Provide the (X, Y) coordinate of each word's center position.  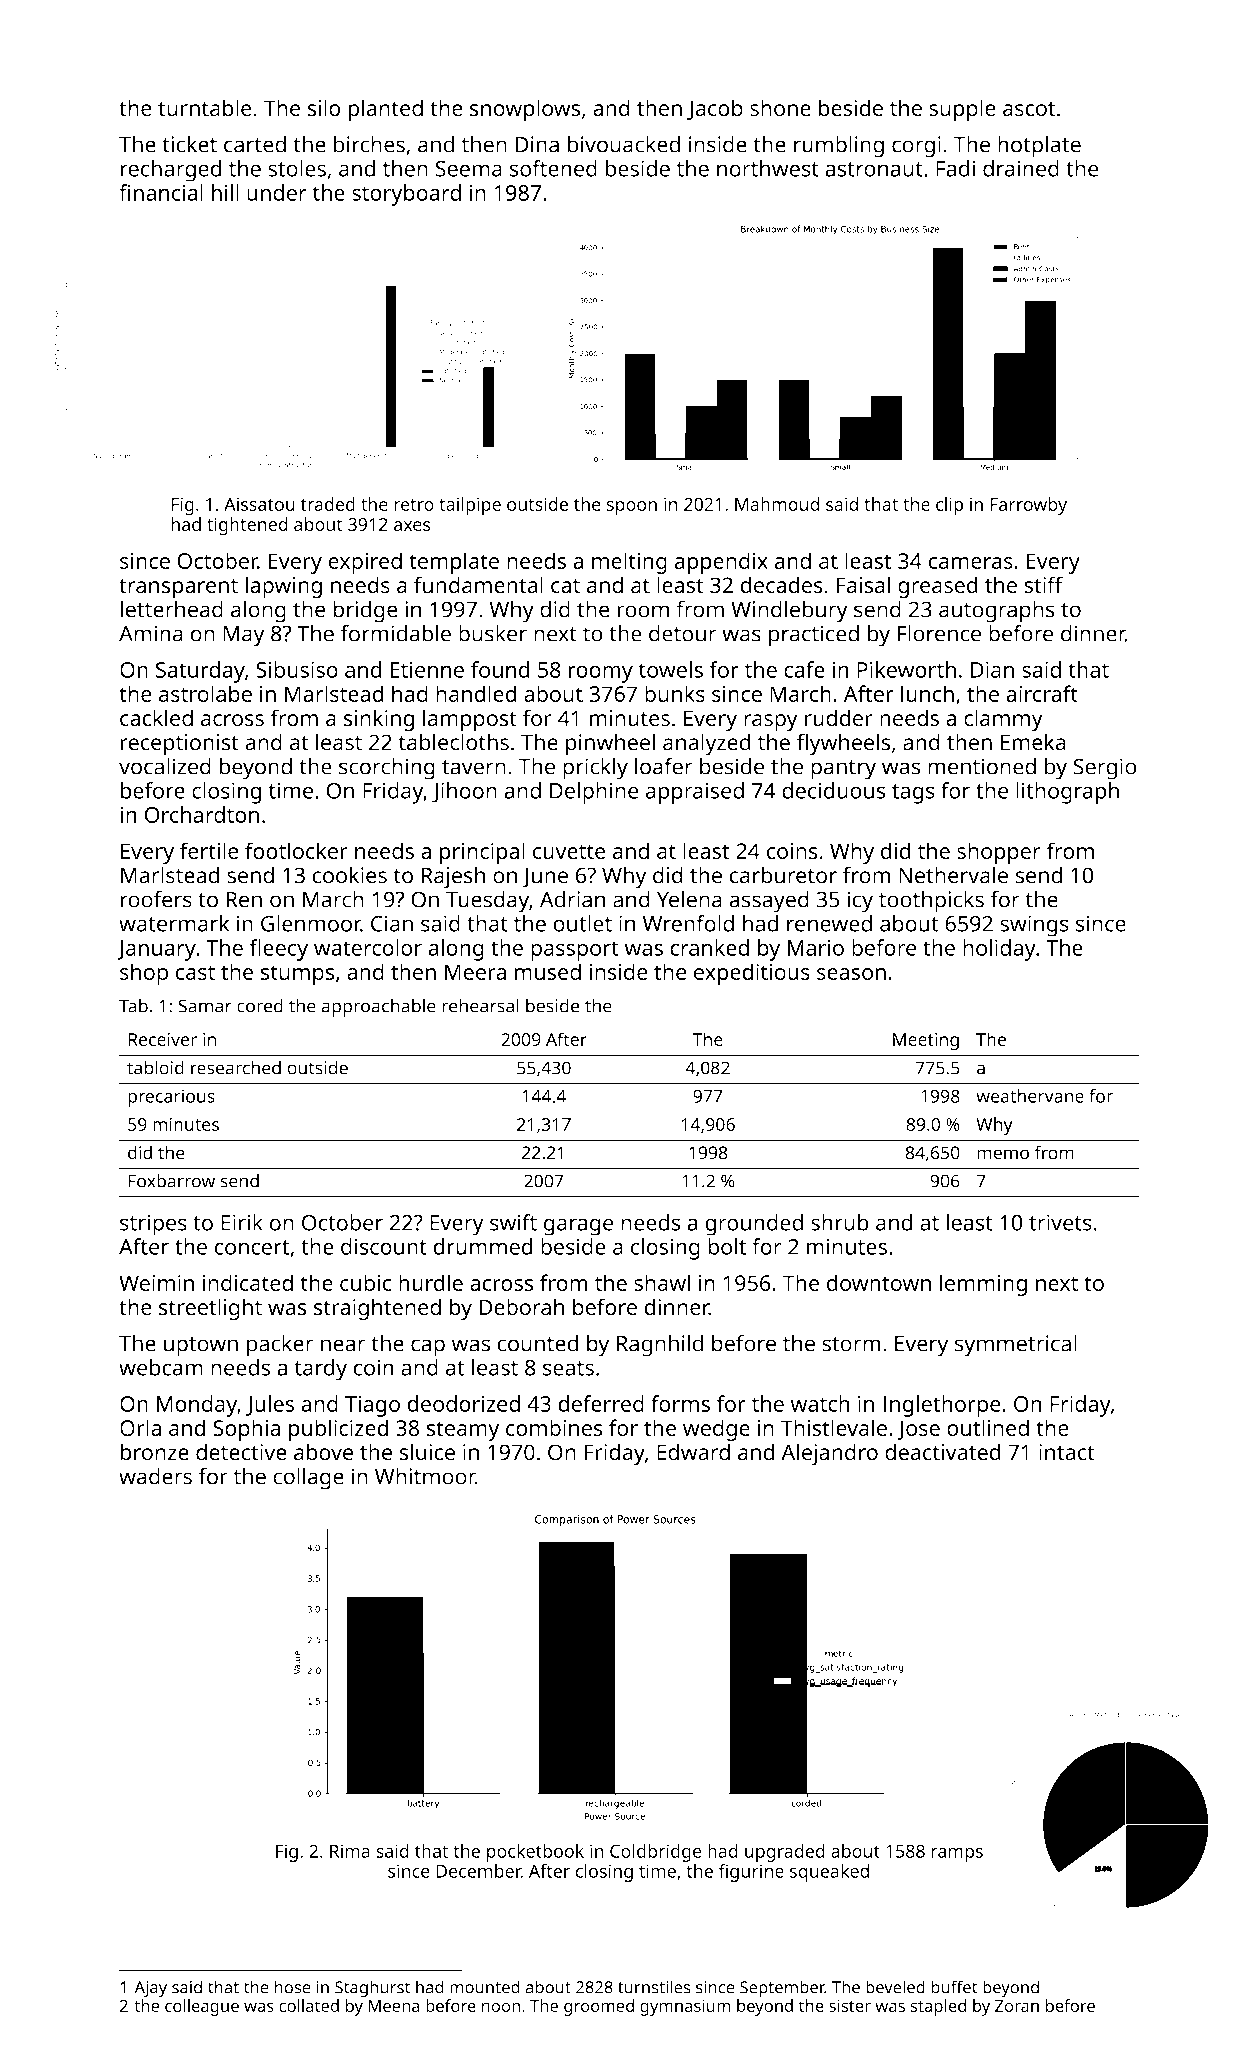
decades (782, 585)
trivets (1060, 1222)
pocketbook (535, 1853)
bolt (727, 1246)
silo (324, 108)
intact (1067, 1452)
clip (949, 506)
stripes (153, 1225)
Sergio (1105, 769)
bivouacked (624, 144)
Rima (350, 1851)
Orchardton (202, 814)
